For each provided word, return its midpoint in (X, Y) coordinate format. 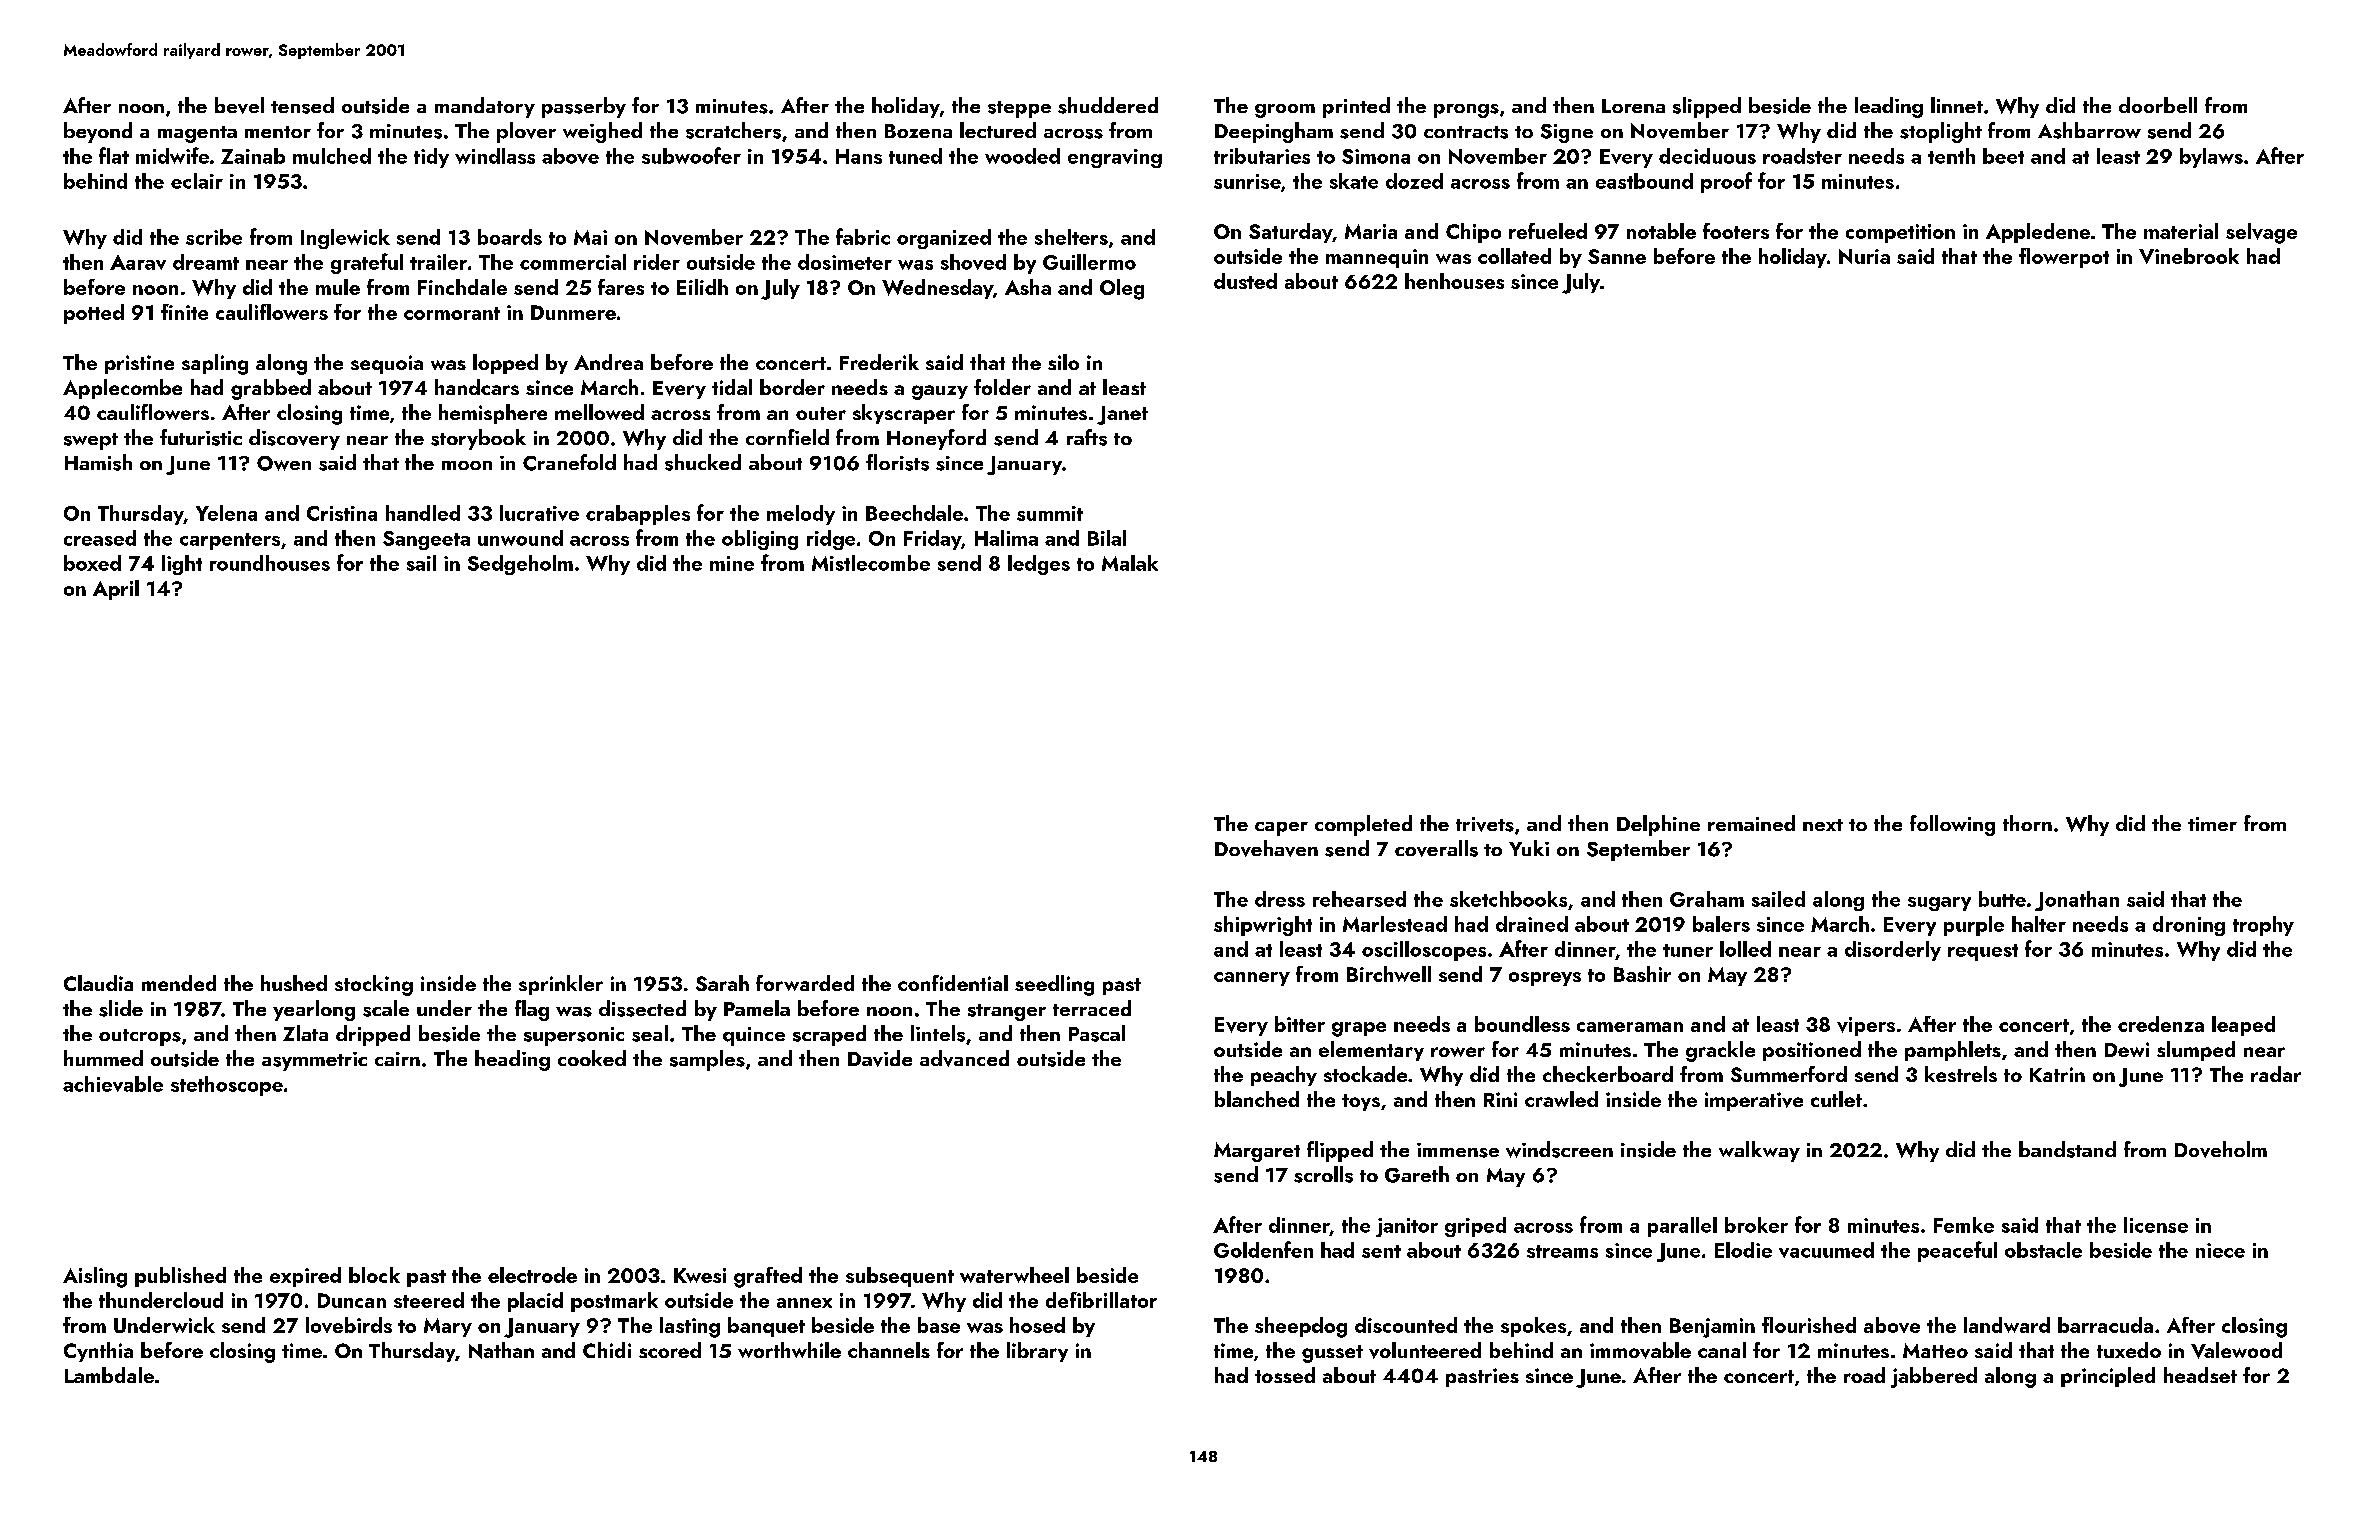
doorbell (2158, 105)
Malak (1130, 563)
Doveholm (2221, 1149)
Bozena (918, 131)
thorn (2027, 823)
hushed (294, 983)
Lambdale (109, 1375)
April (116, 590)
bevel (239, 105)
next (1823, 825)
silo (1063, 362)
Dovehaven (1266, 848)
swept (91, 441)
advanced (964, 1058)
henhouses (1454, 281)
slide (121, 1008)
